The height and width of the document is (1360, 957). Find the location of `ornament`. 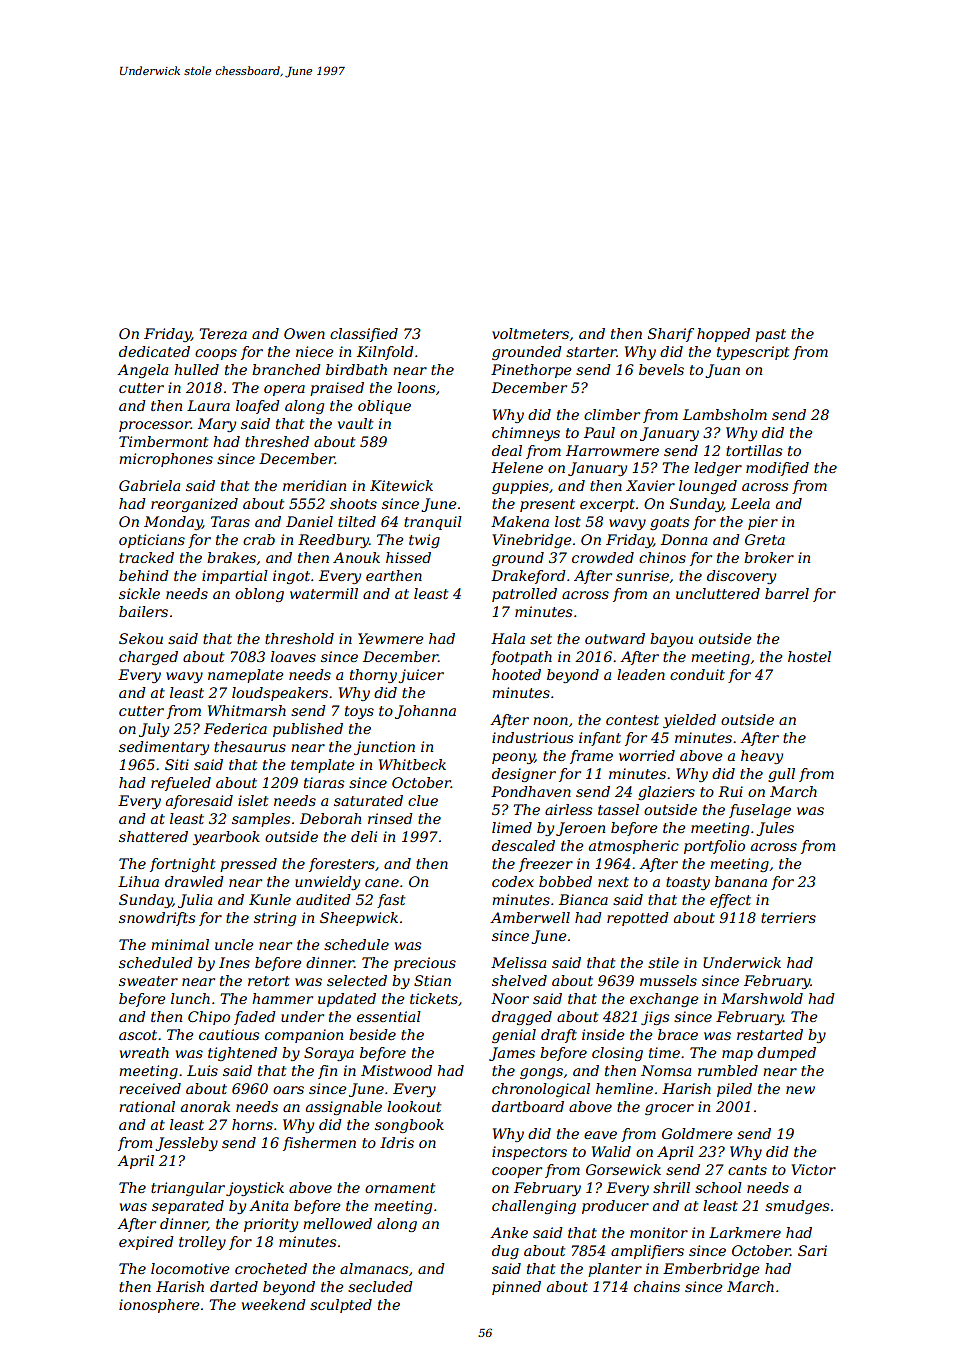

ornament is located at coordinates (400, 1188).
